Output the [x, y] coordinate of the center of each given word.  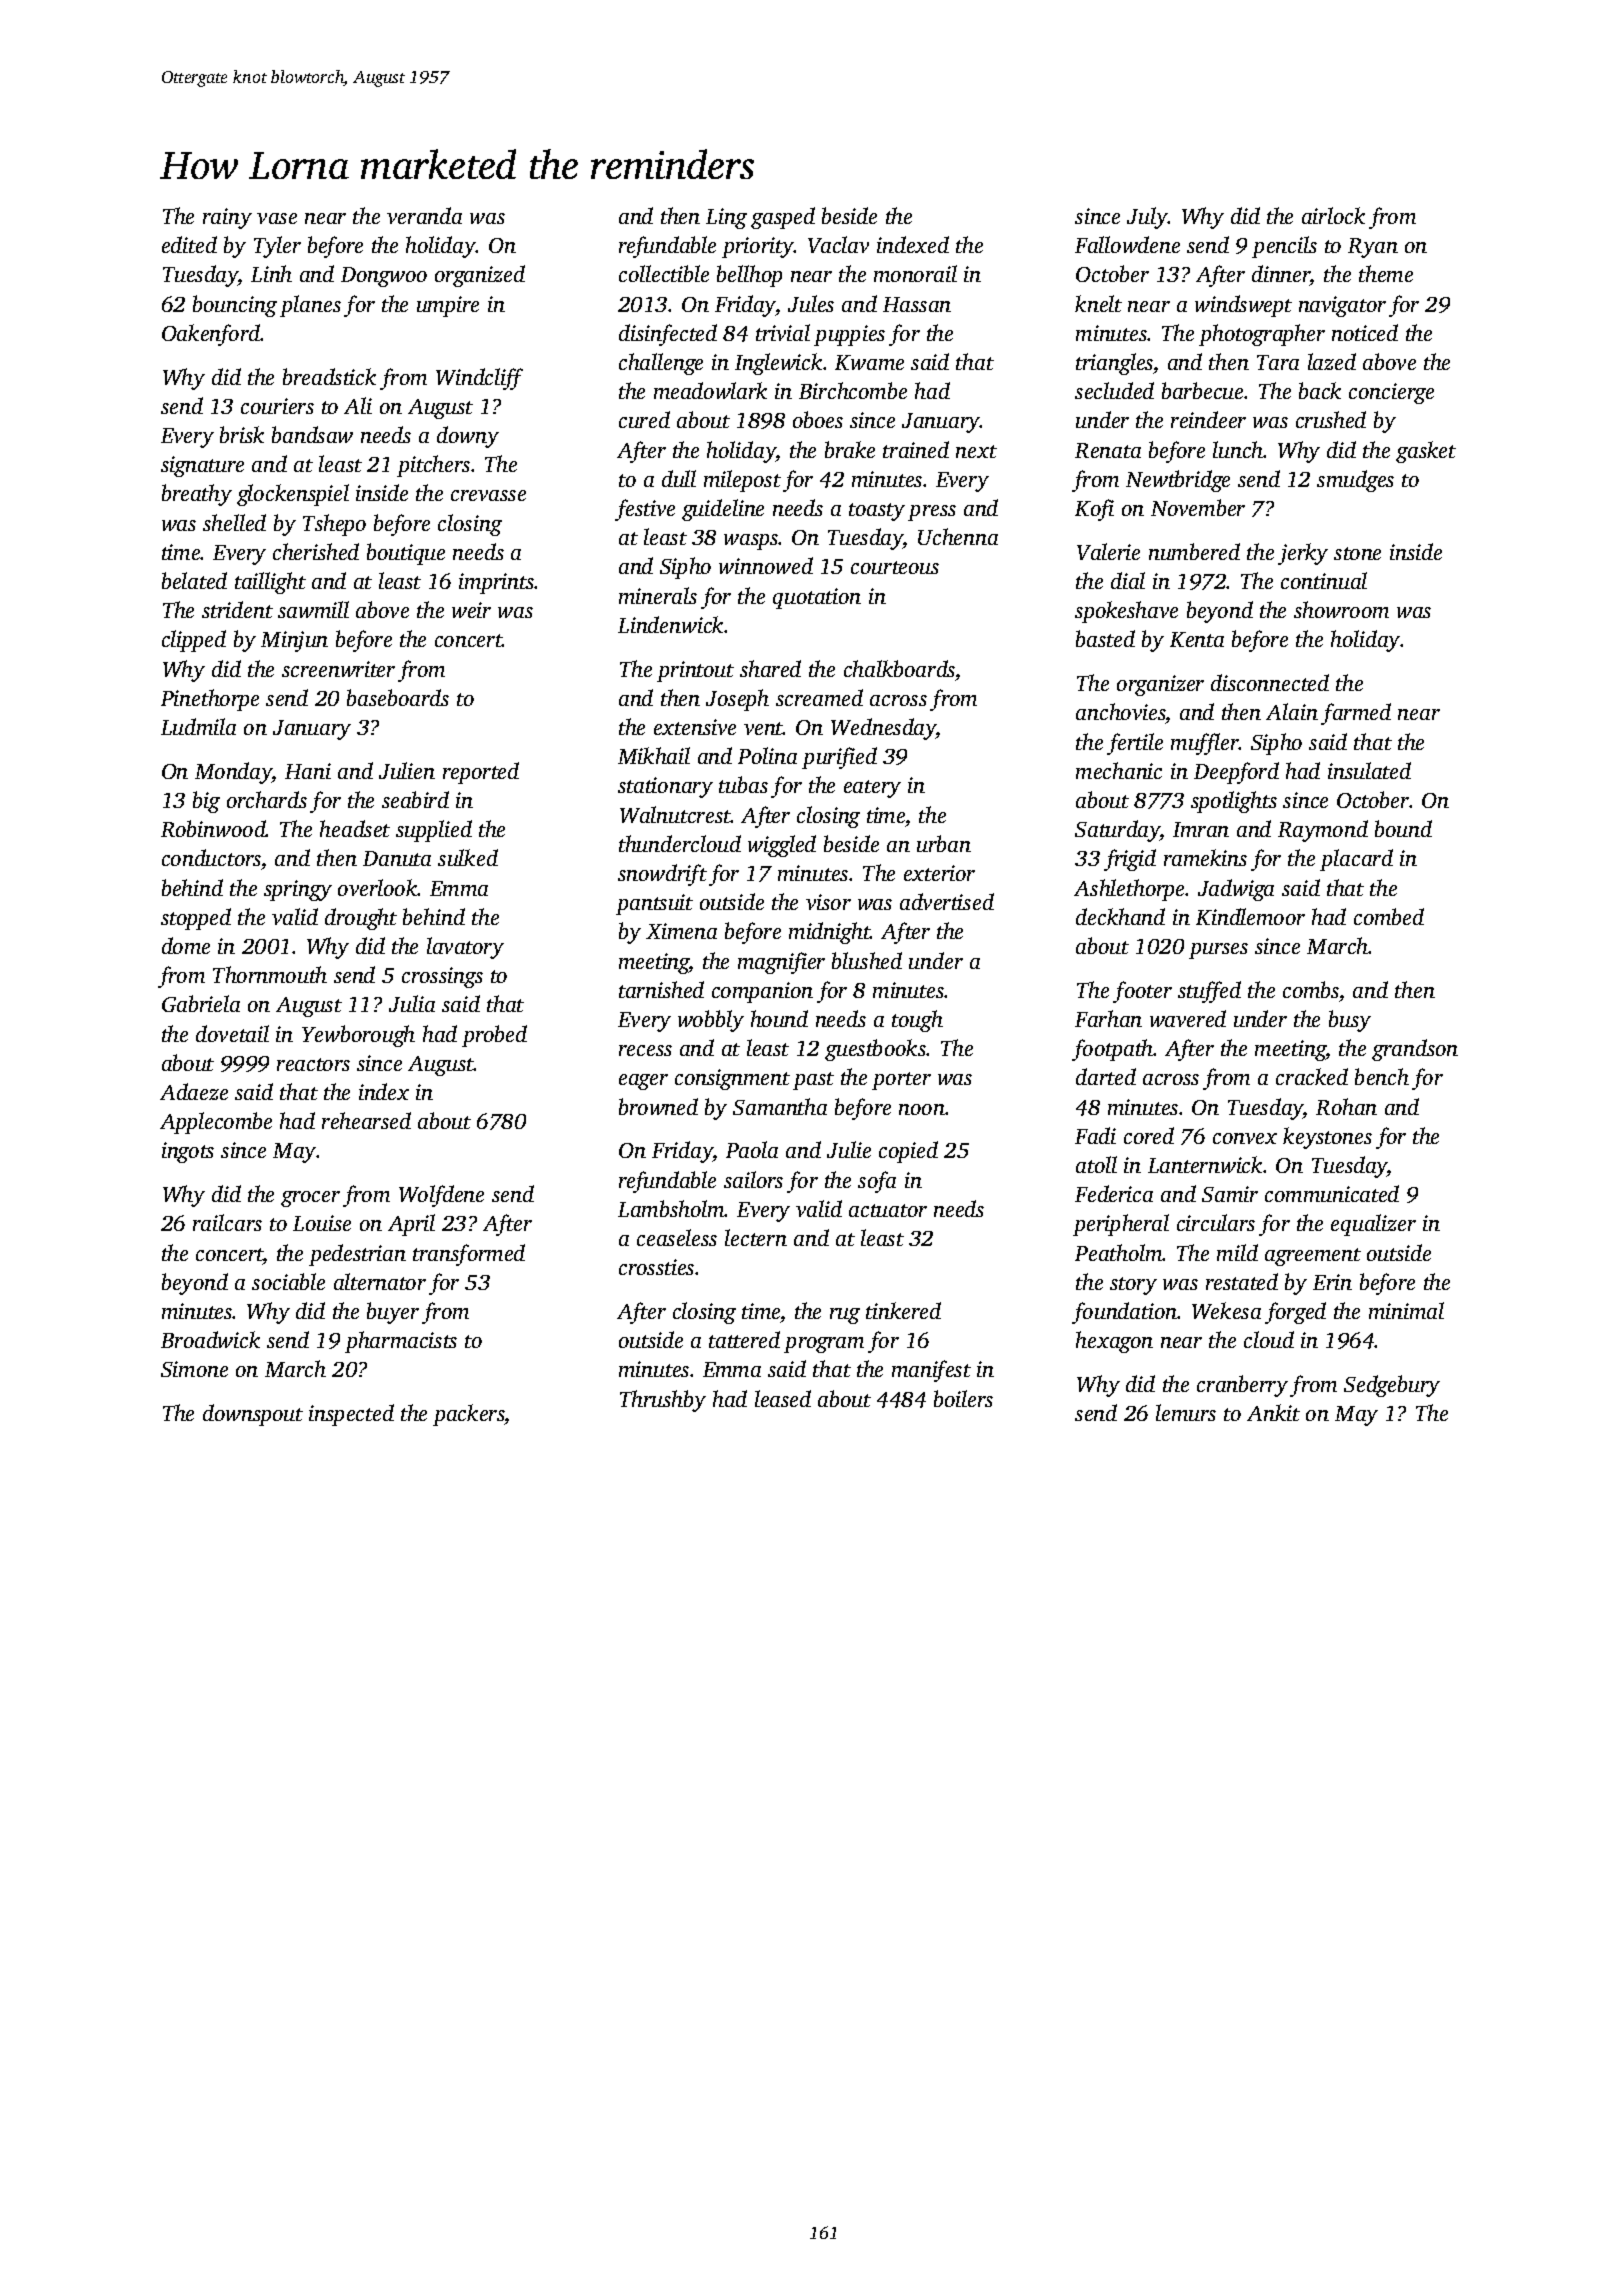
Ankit [1273, 1412]
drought [361, 919]
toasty [877, 512]
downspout [253, 1415]
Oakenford [211, 335]
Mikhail [654, 755]
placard [1356, 860]
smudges [1355, 481]
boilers [963, 1398]
